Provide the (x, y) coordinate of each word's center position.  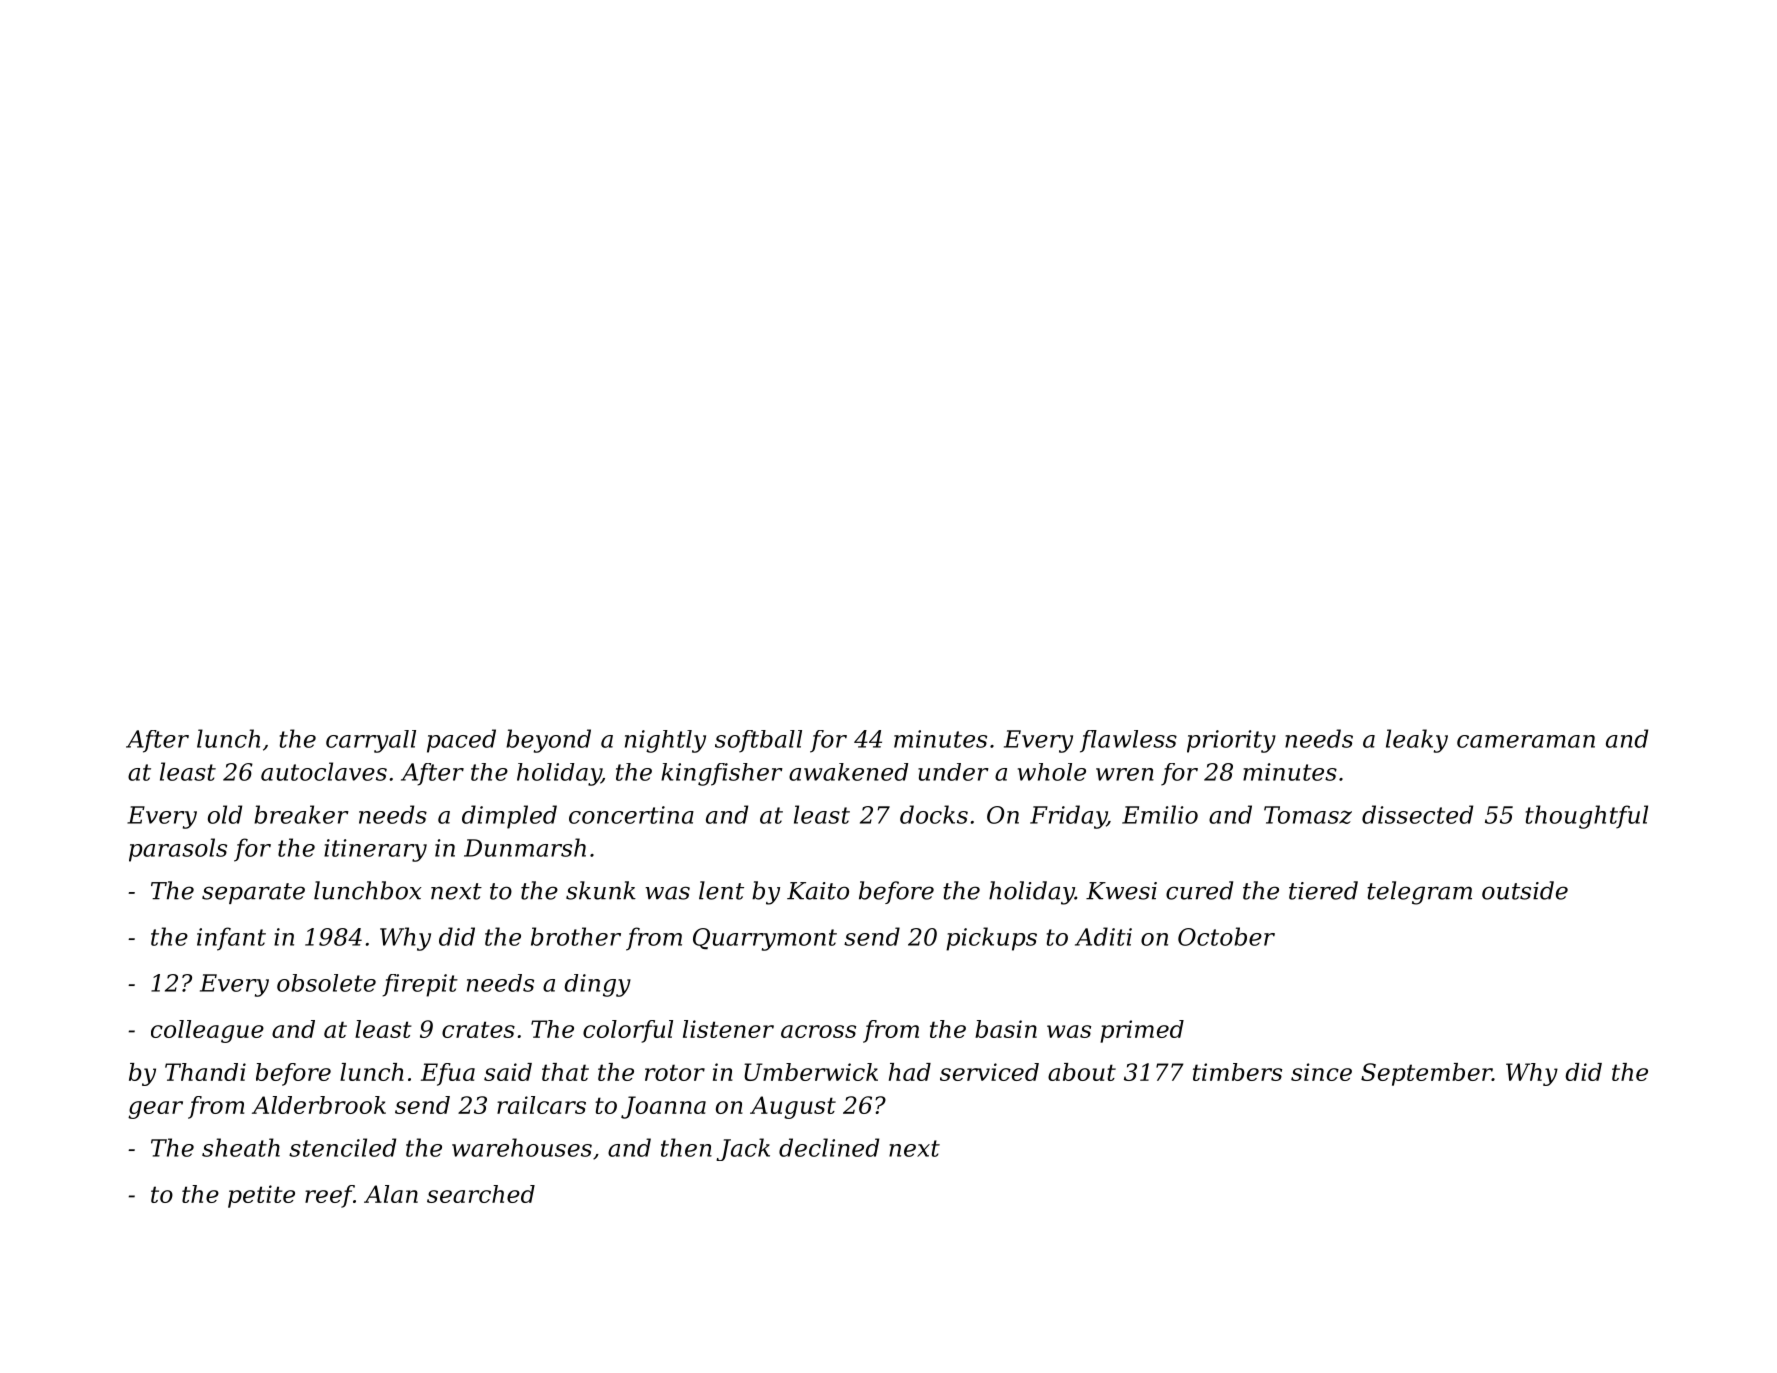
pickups (991, 939)
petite (261, 1196)
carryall (371, 741)
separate (253, 893)
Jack (743, 1149)
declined (829, 1147)
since (1321, 1072)
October (1226, 936)
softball (758, 741)
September (1426, 1074)
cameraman (1526, 741)
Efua (448, 1074)
